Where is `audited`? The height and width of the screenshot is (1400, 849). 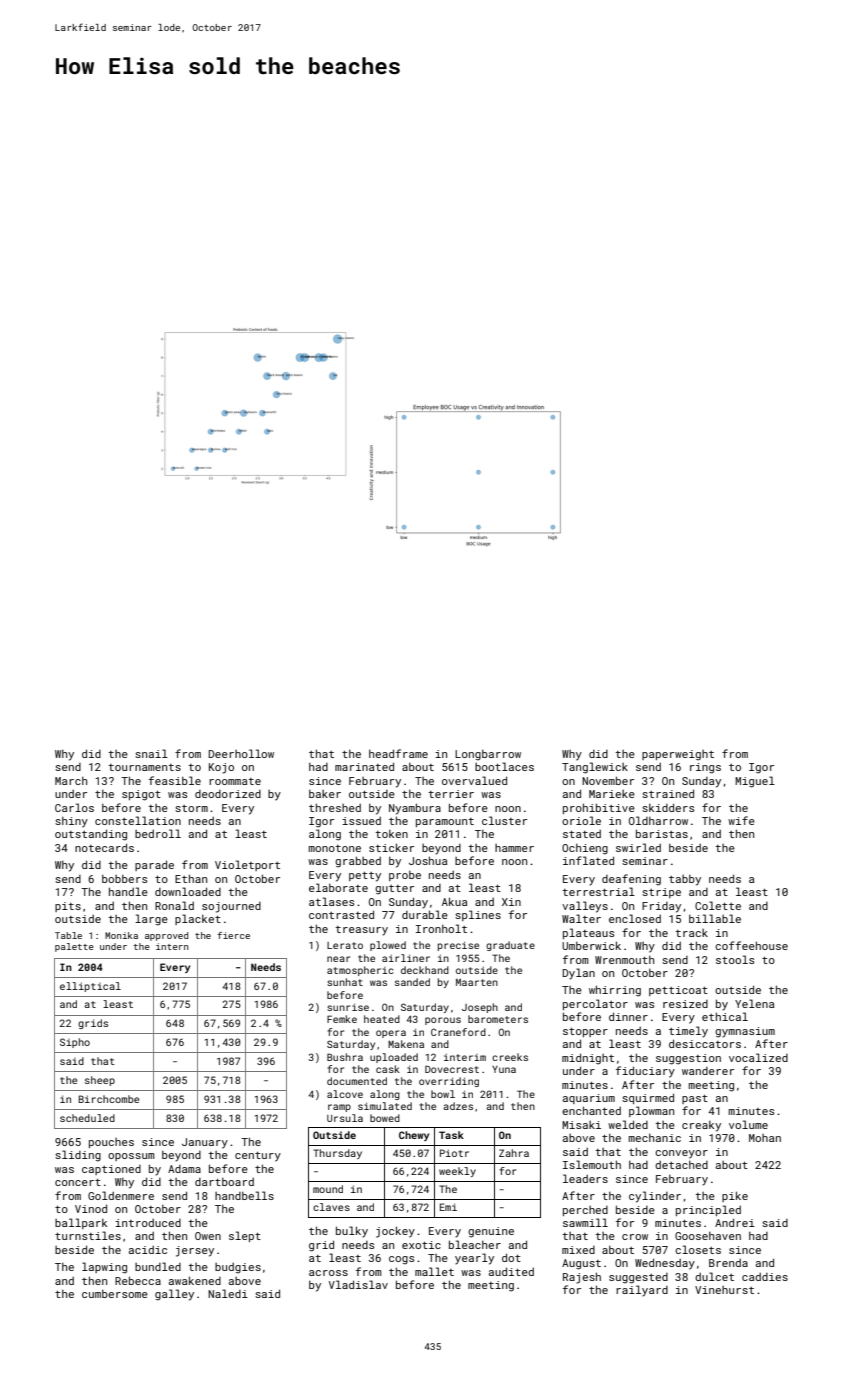
audited is located at coordinates (511, 1271).
